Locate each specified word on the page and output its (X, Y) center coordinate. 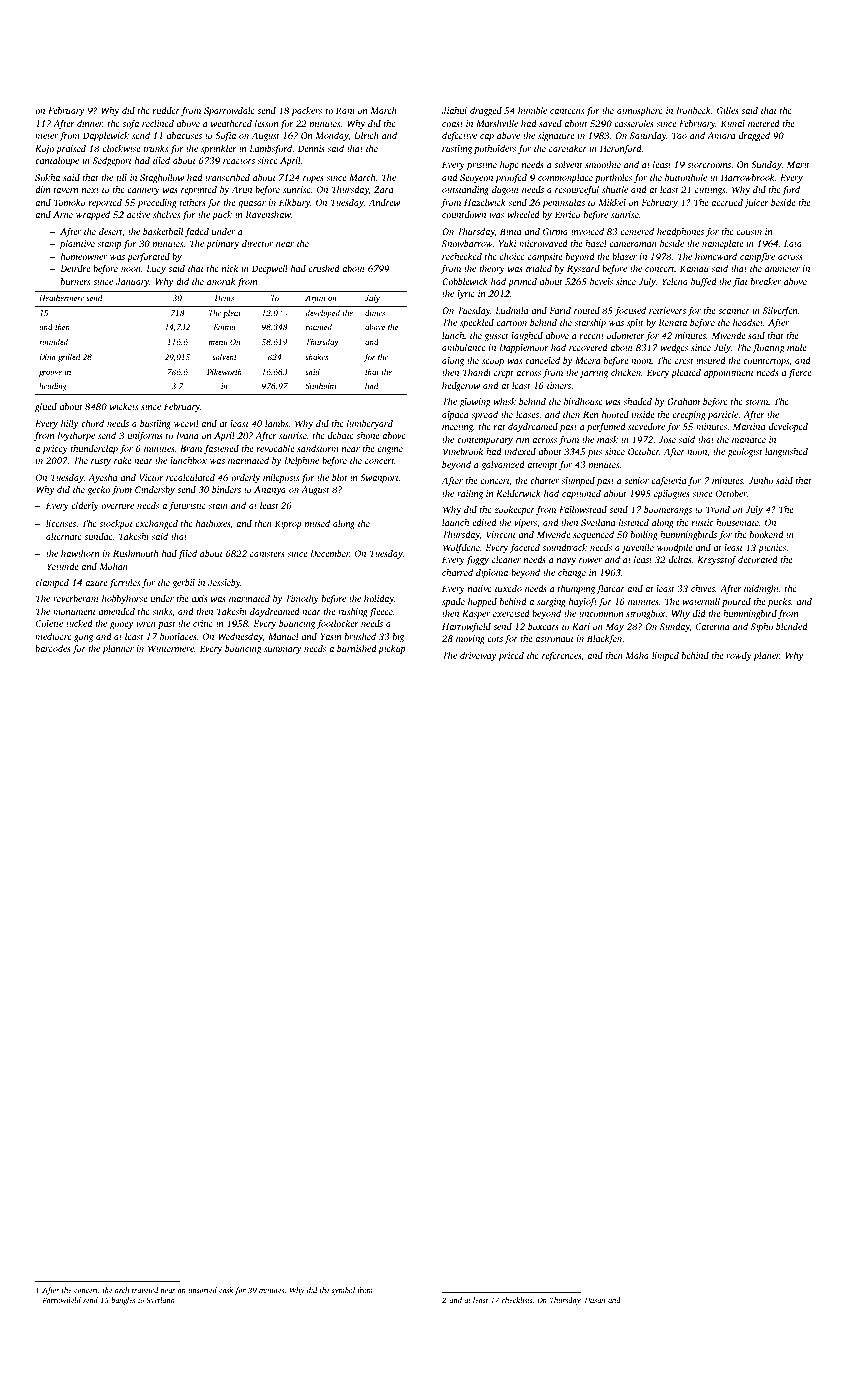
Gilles (728, 110)
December (330, 553)
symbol (343, 1291)
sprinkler (219, 149)
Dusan (595, 1300)
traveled (145, 1290)
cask (226, 1290)
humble (532, 110)
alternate (64, 536)
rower (590, 560)
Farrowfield (62, 1301)
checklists (517, 1300)
